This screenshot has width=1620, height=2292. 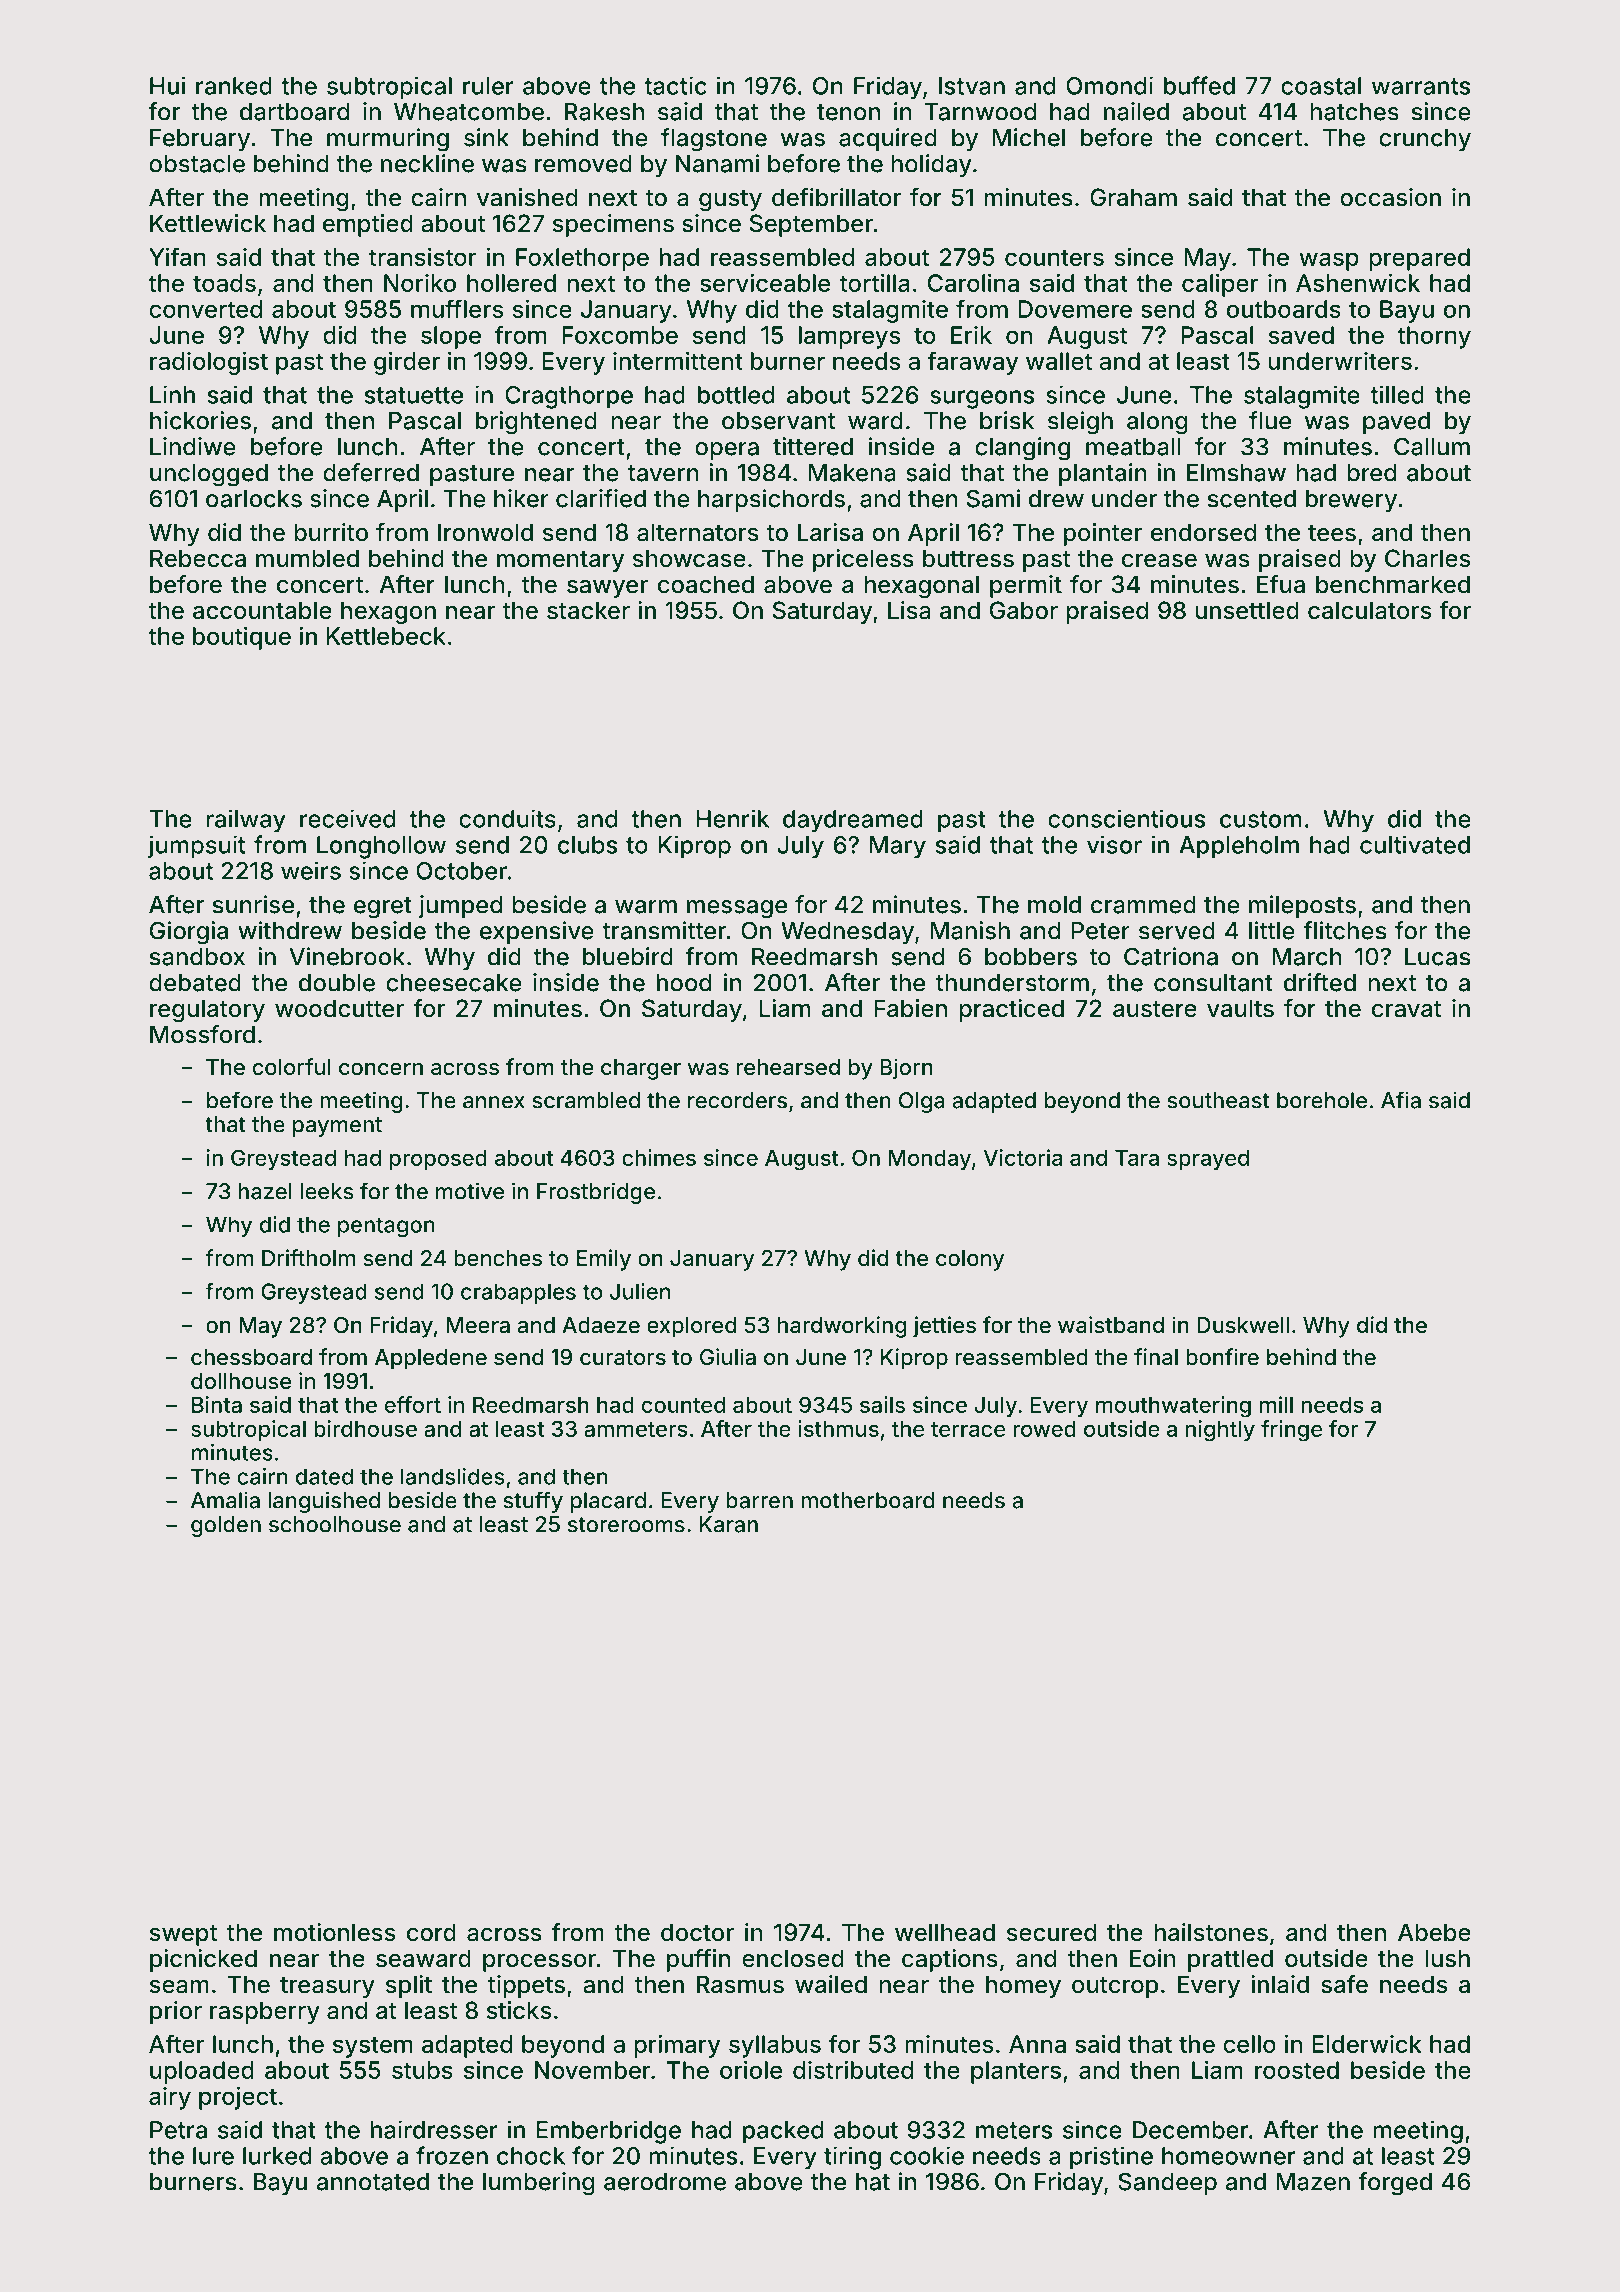 What do you see at coordinates (1291, 1431) in the screenshot?
I see `fringe` at bounding box center [1291, 1431].
